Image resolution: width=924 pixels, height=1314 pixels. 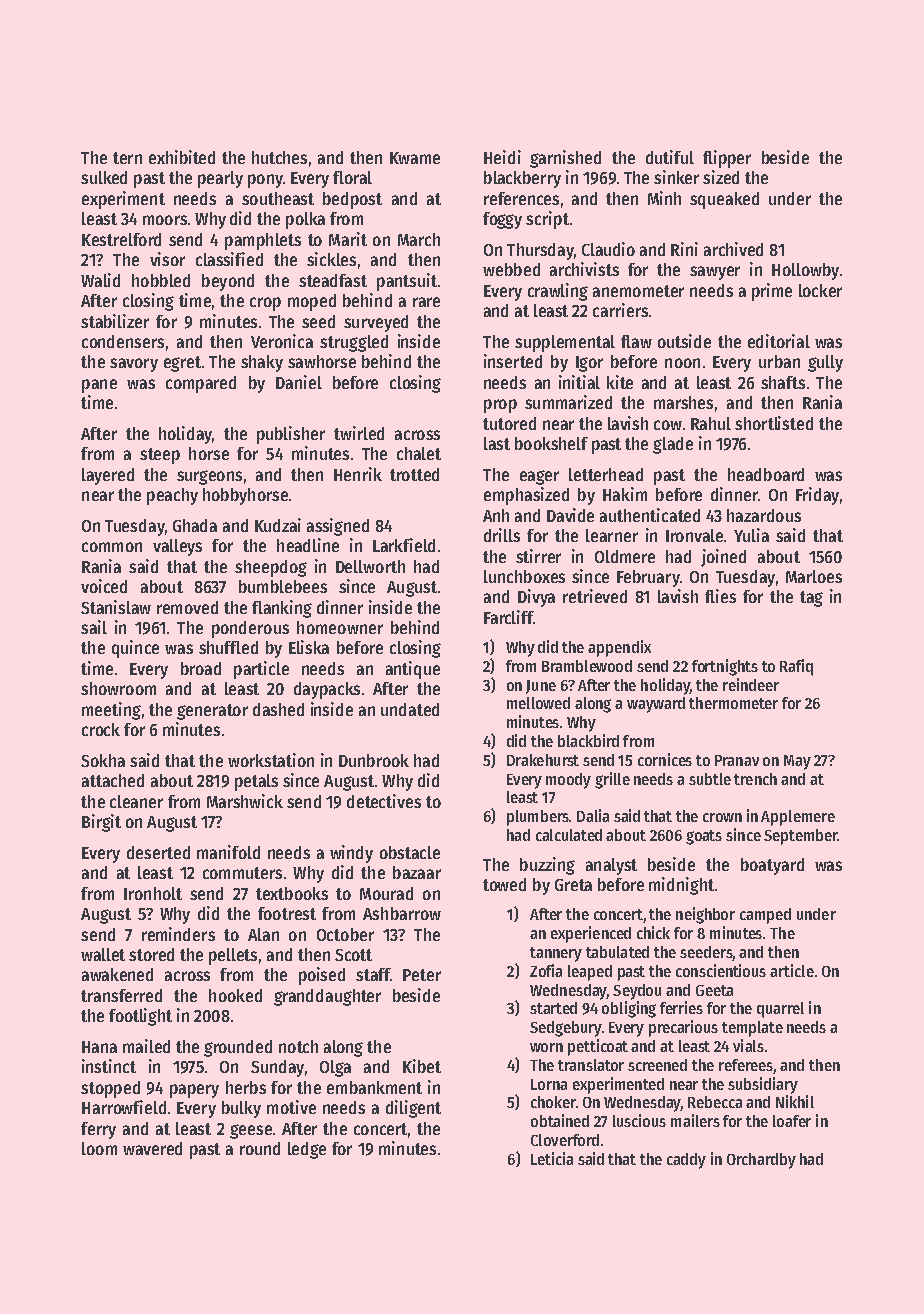 What do you see at coordinates (99, 1148) in the screenshot?
I see `loom` at bounding box center [99, 1148].
